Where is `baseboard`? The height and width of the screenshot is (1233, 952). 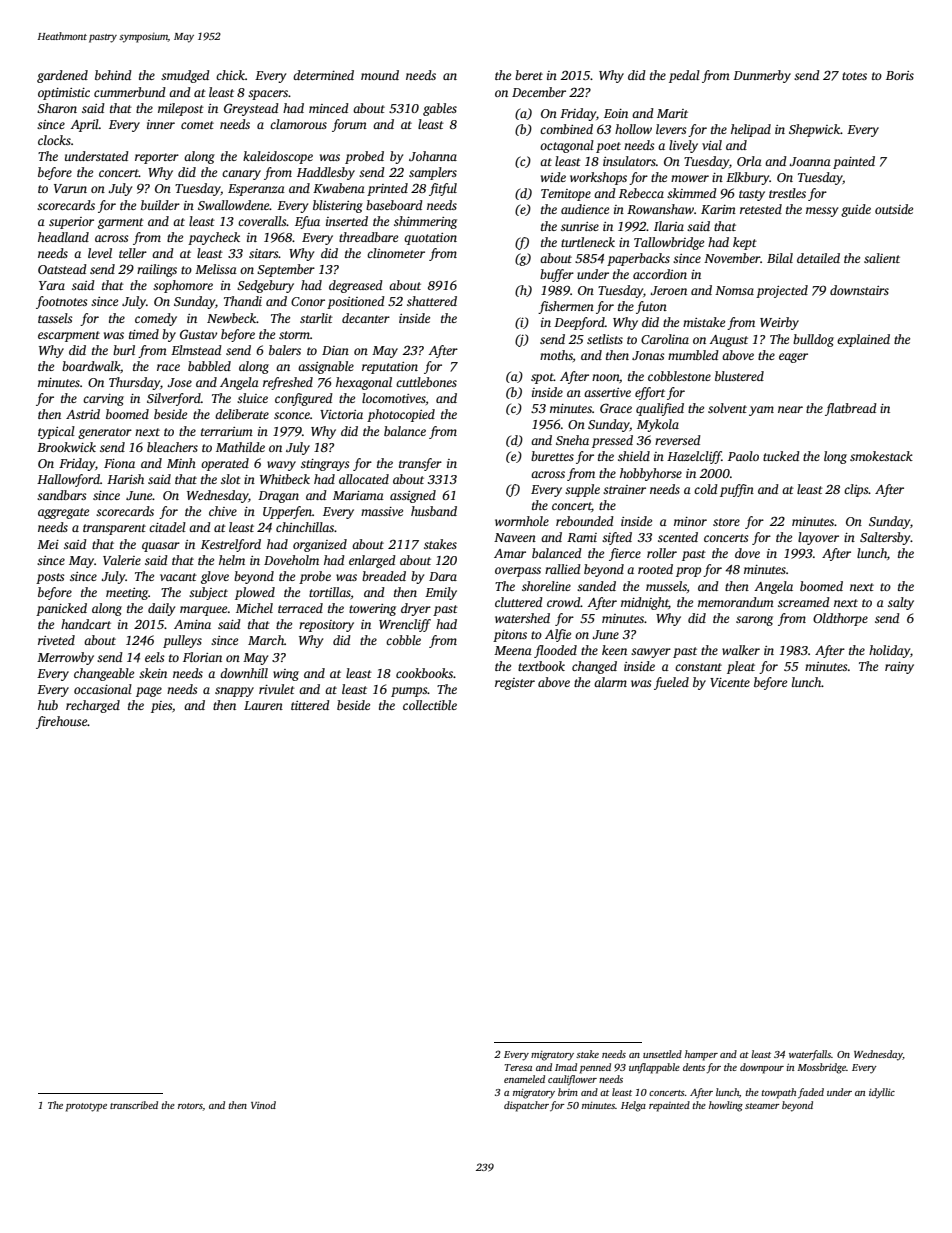 baseboard is located at coordinates (394, 205).
